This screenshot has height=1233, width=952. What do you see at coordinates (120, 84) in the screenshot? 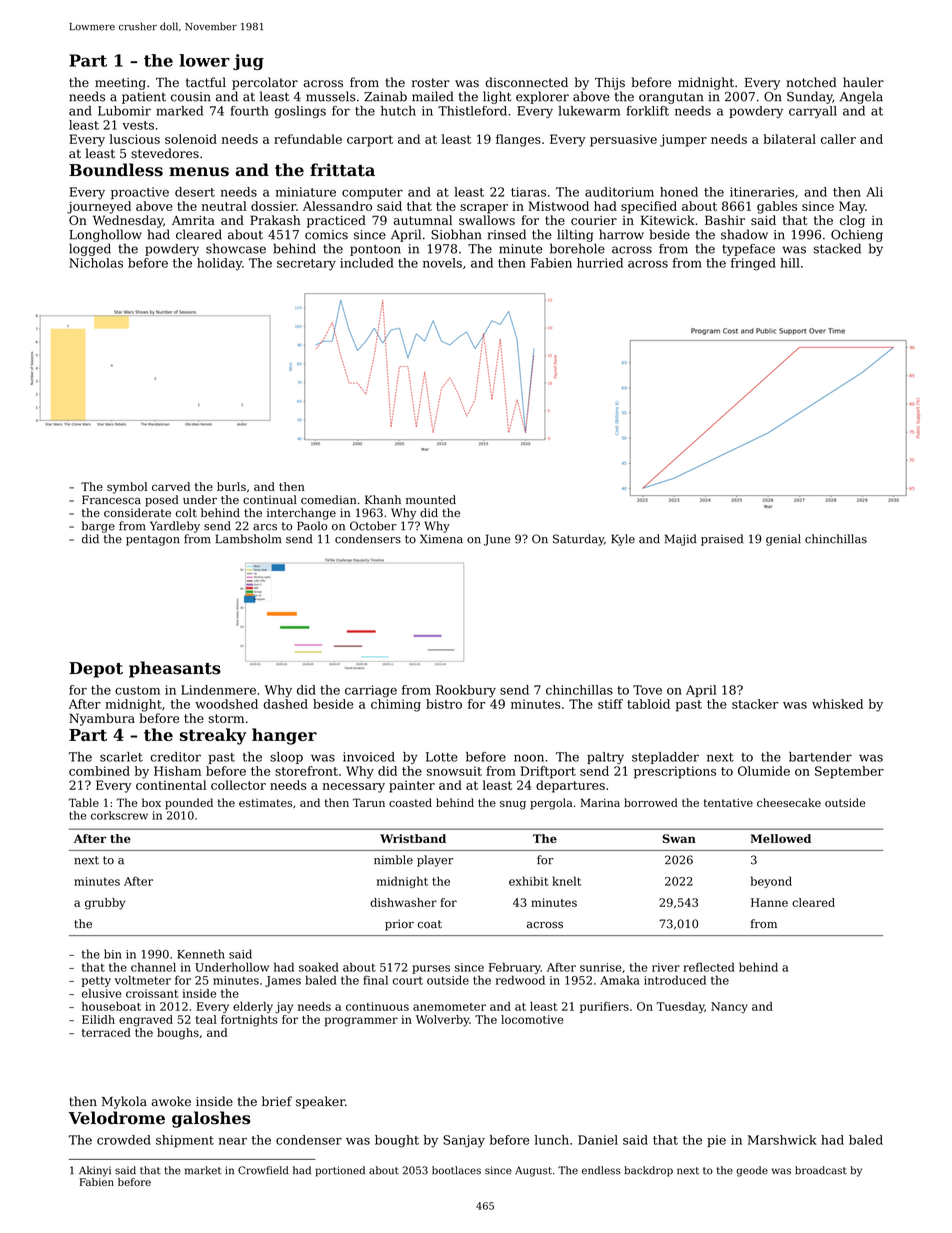
I see `meeting` at bounding box center [120, 84].
